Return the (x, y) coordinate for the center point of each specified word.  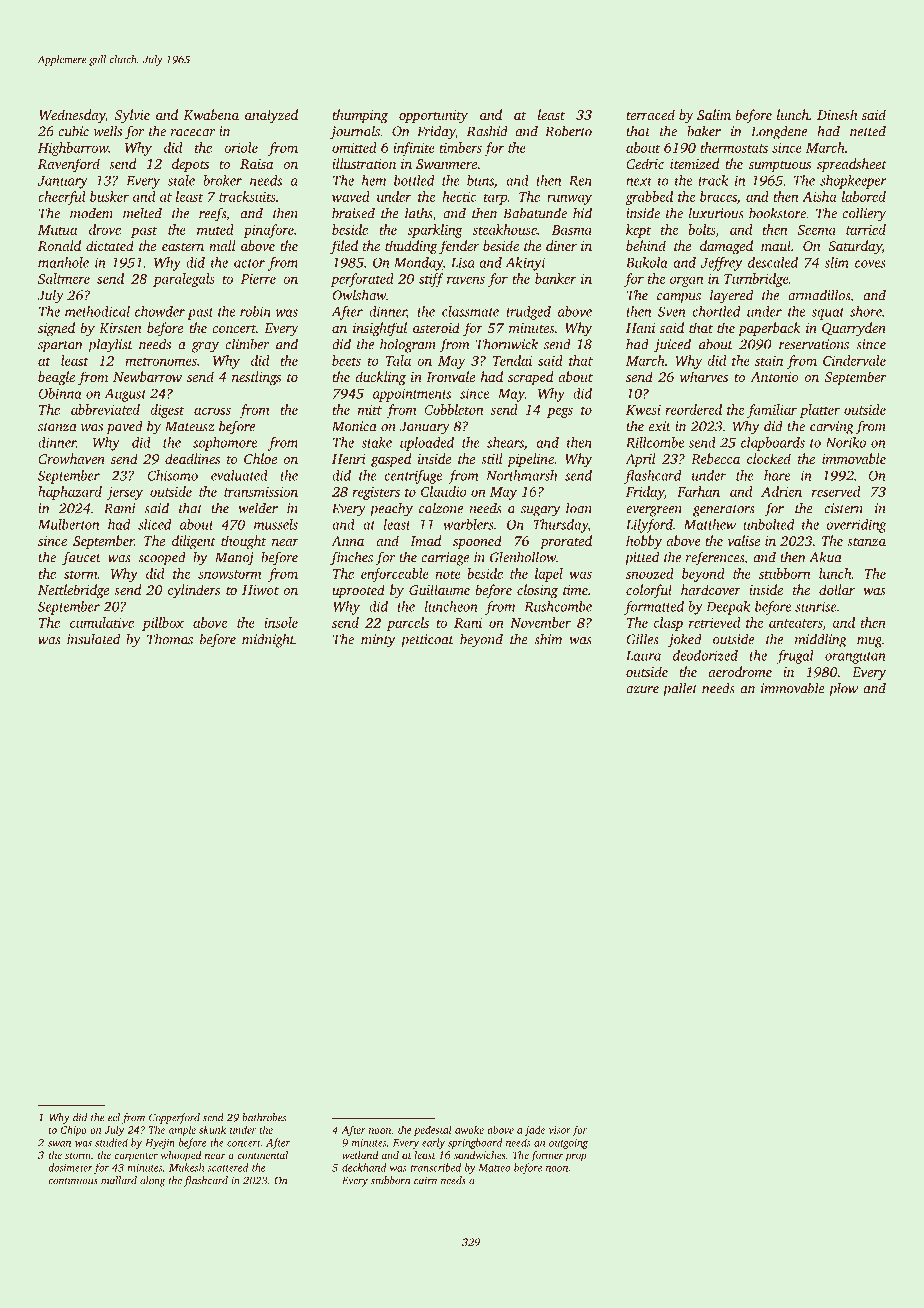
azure (642, 690)
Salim (714, 114)
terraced (650, 114)
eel (114, 1117)
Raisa (256, 164)
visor (560, 1130)
